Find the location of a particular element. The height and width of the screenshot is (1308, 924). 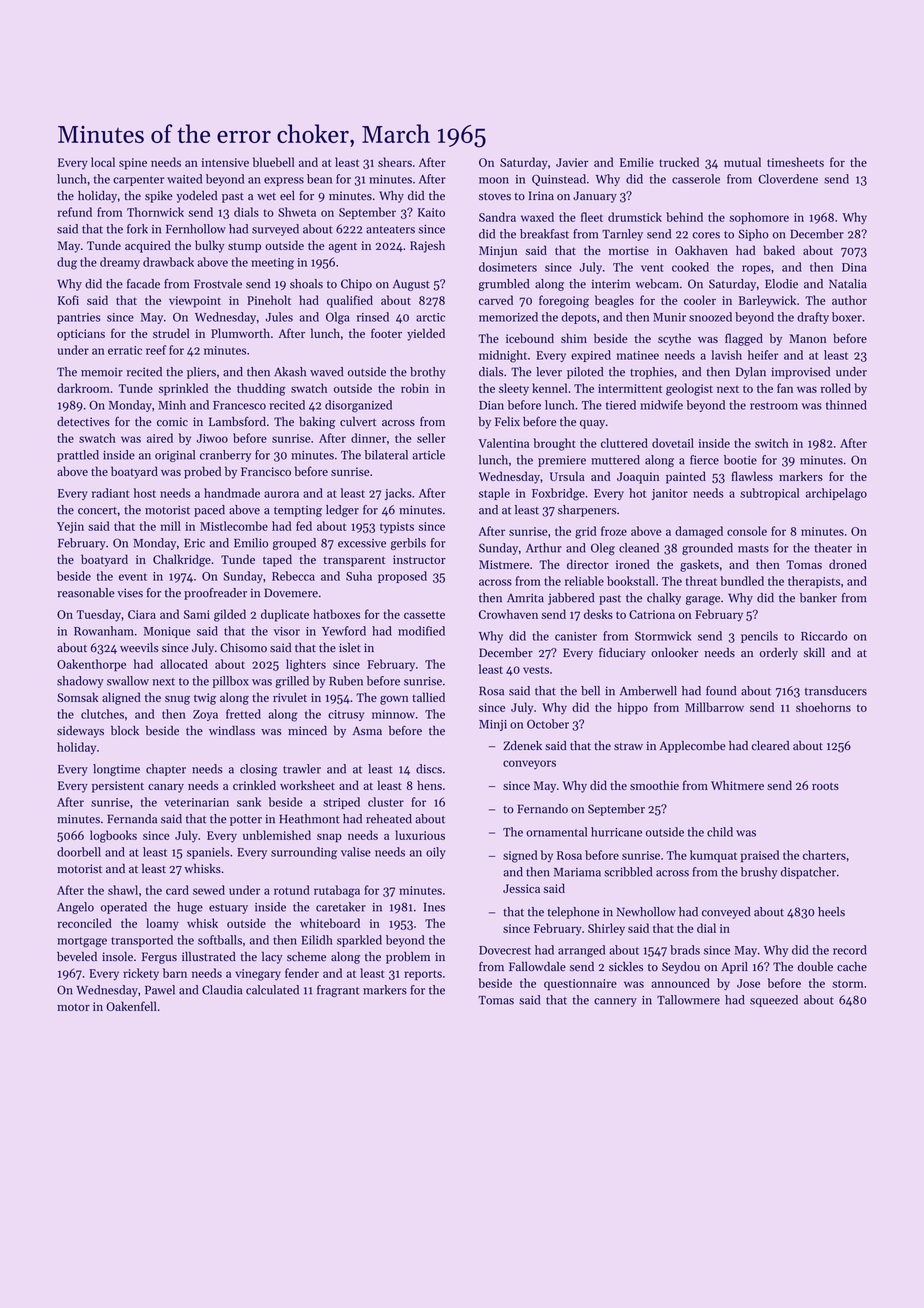

trawler is located at coordinates (302, 769).
